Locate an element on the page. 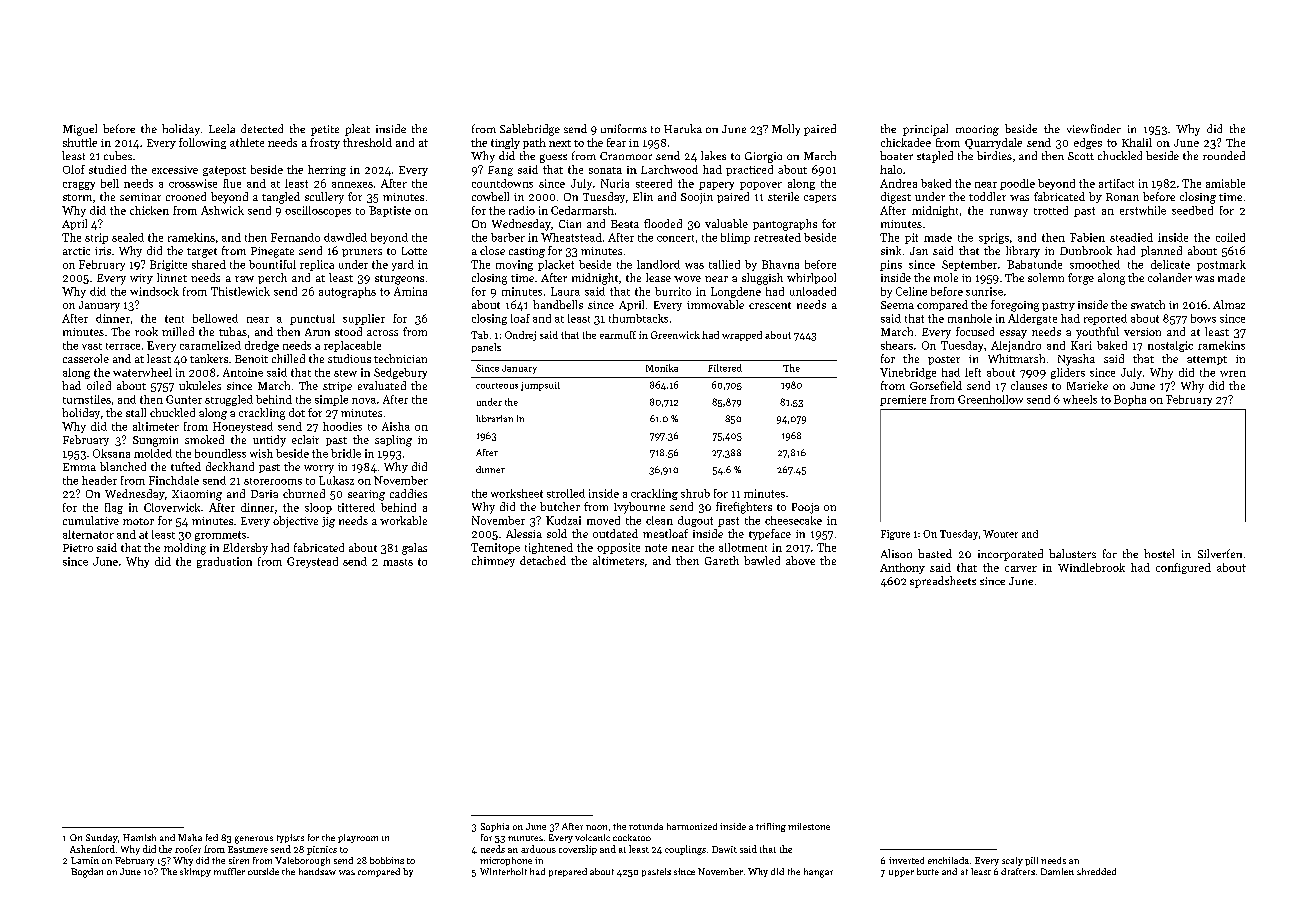 This page has width=1308, height=924. Silverfen is located at coordinates (1220, 553).
